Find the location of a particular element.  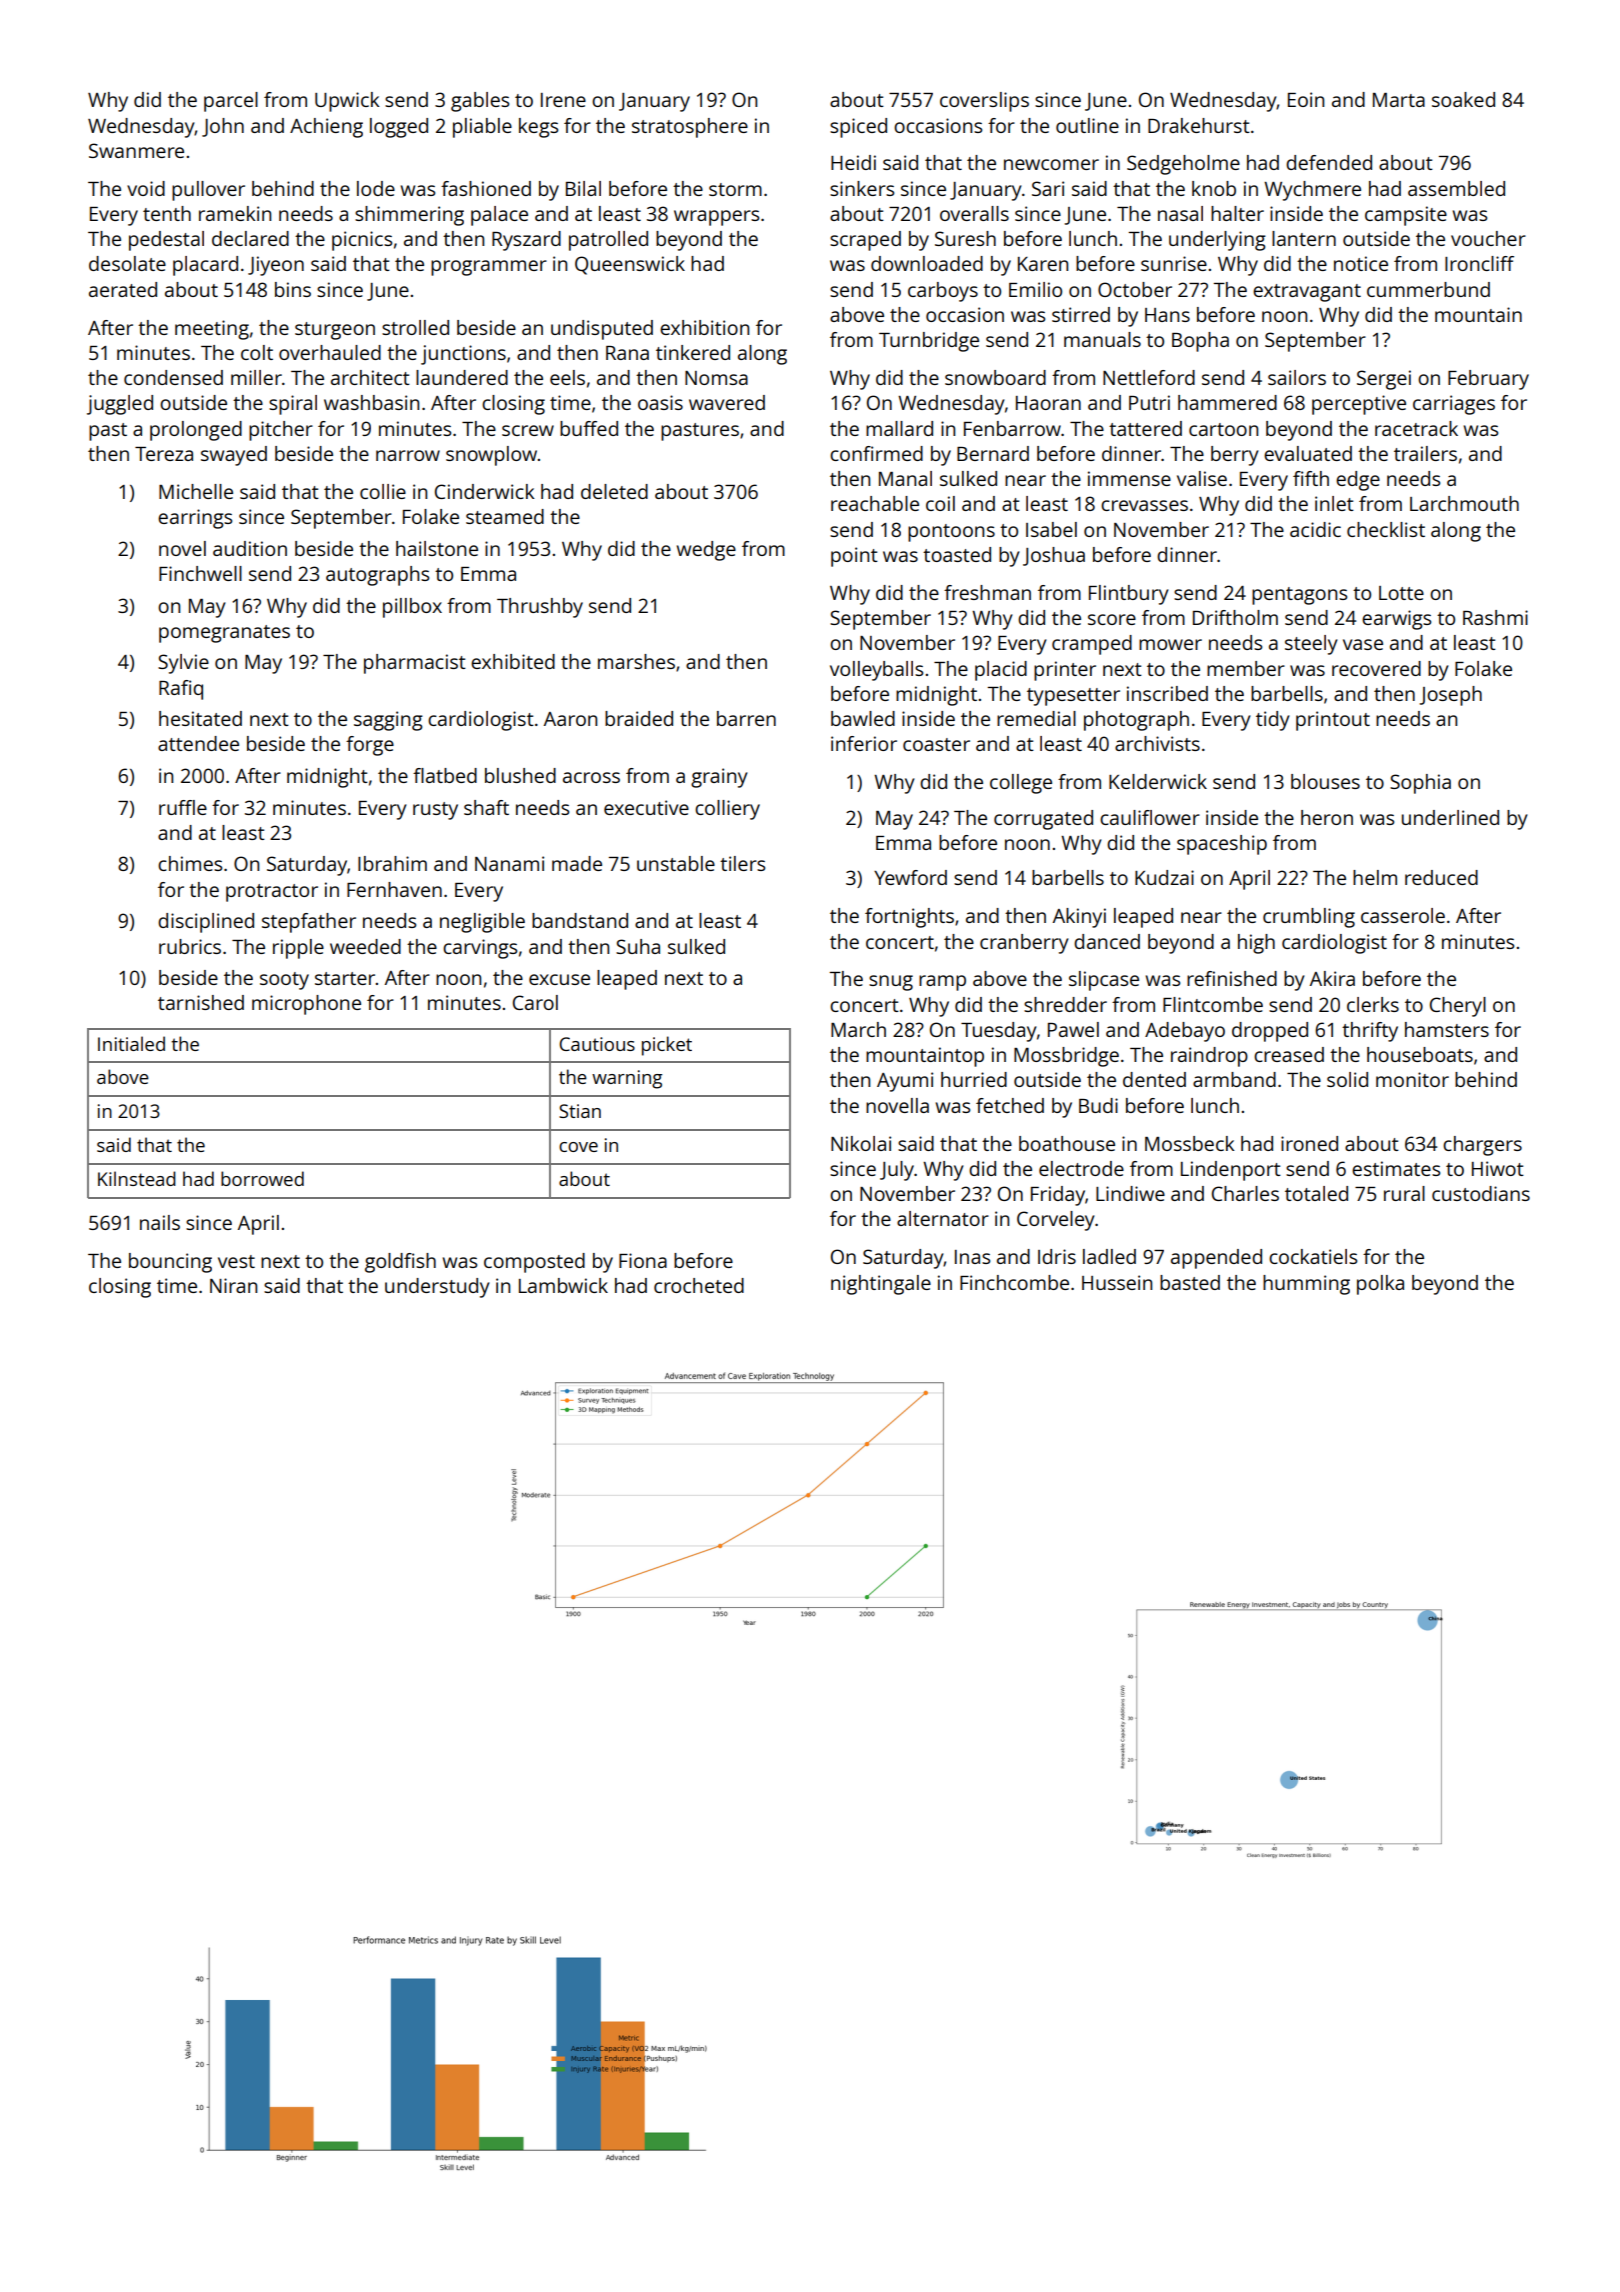

campsite is located at coordinates (1406, 216).
